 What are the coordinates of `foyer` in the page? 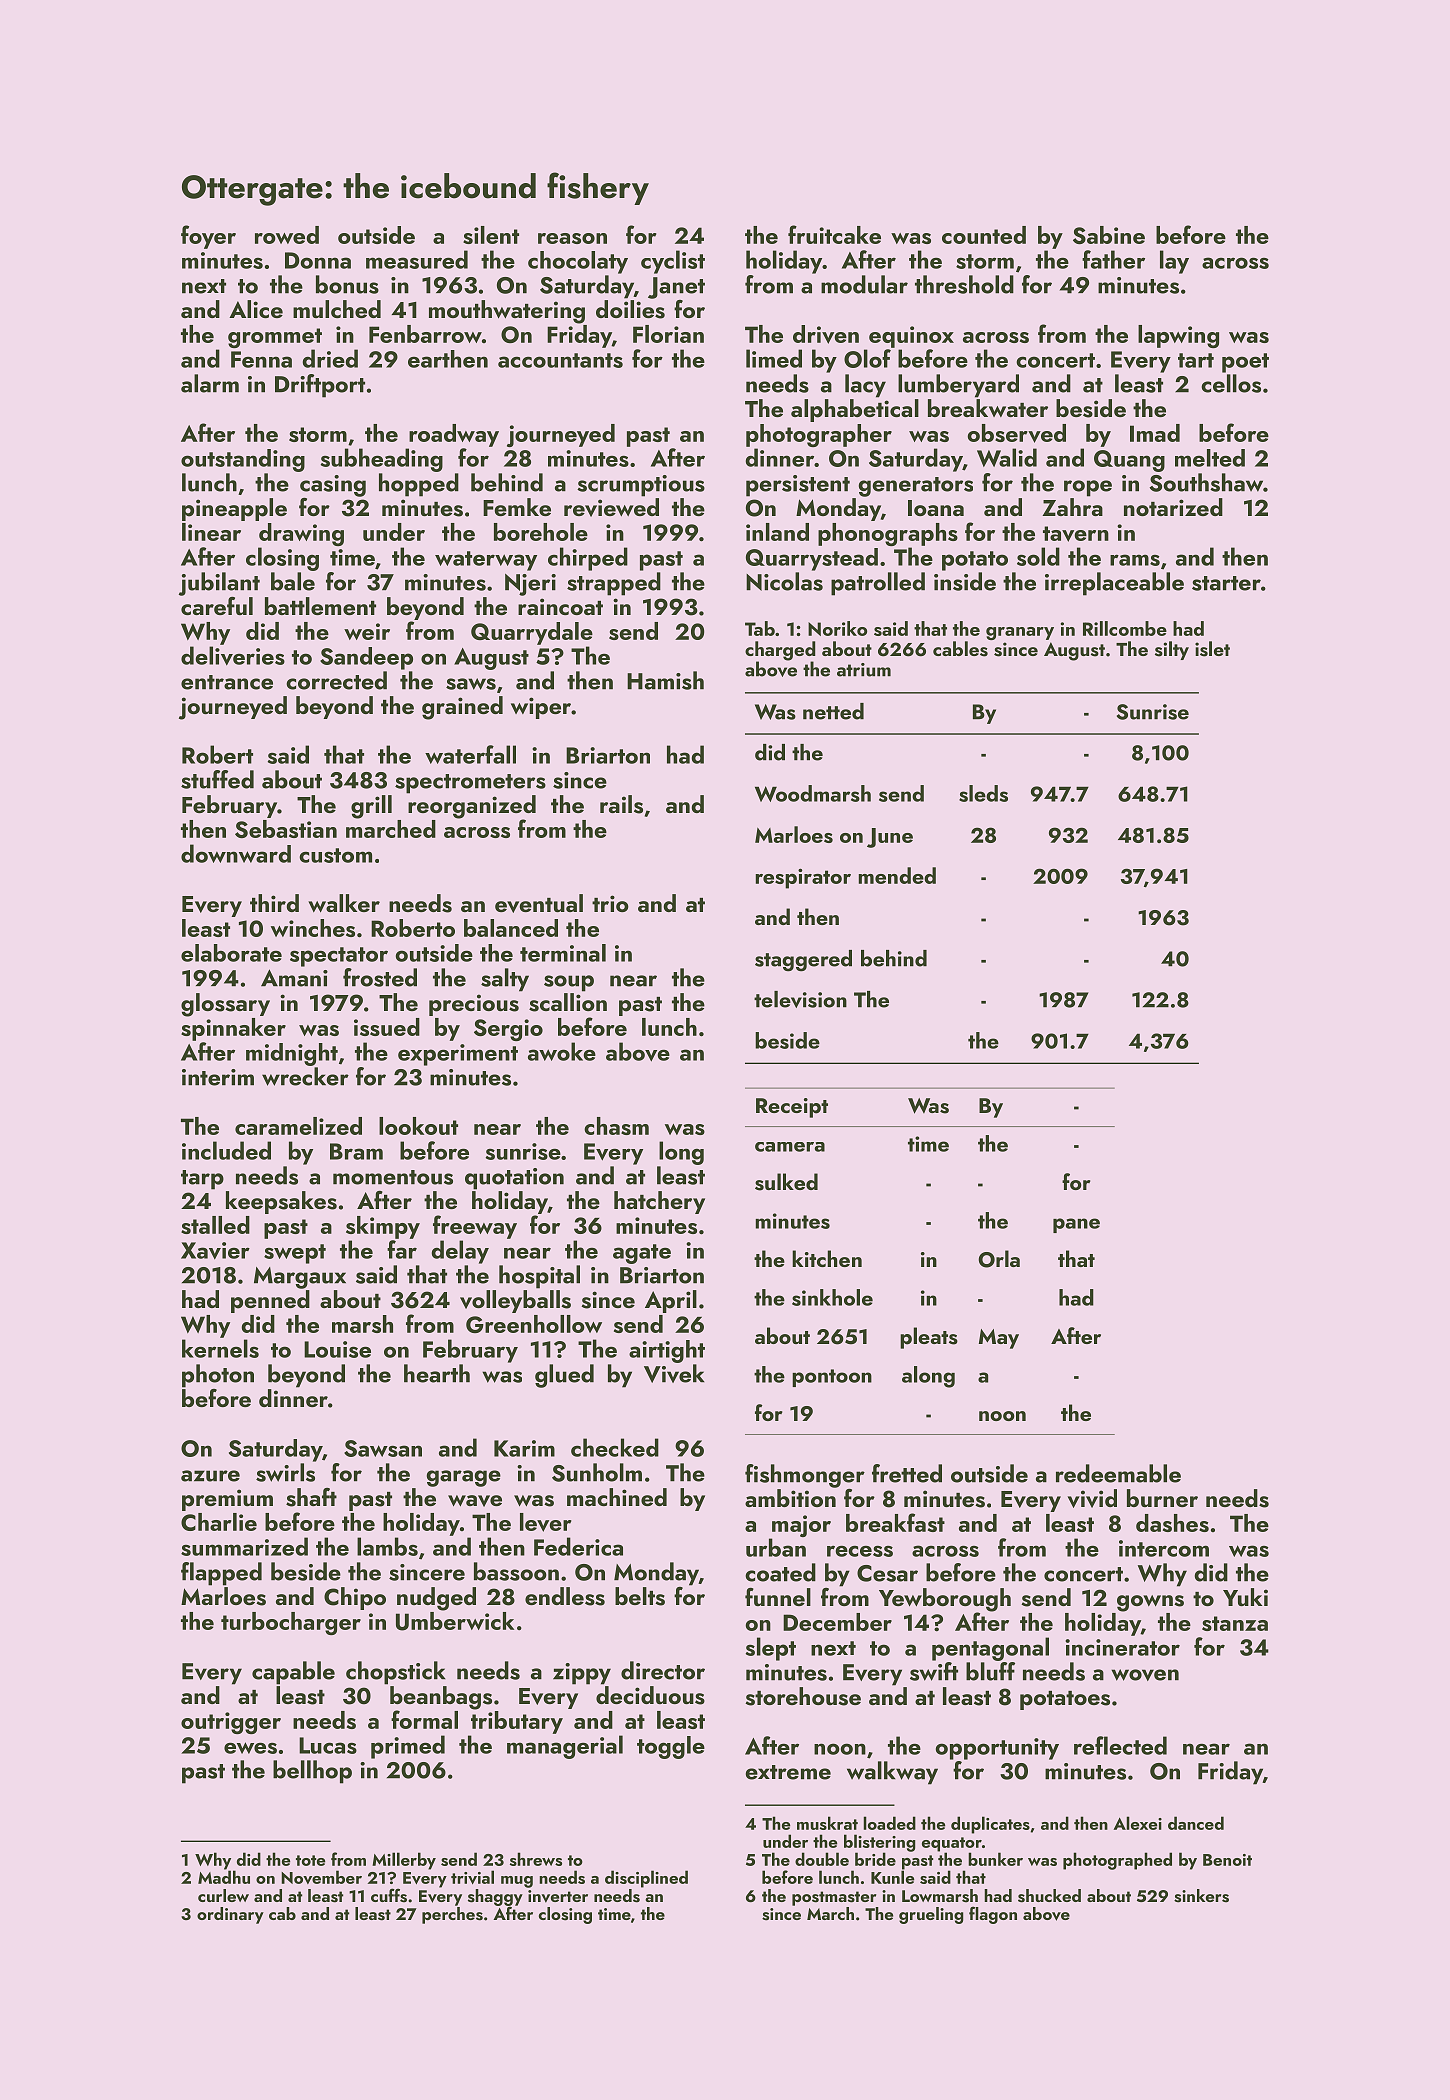 It's located at (208, 237).
